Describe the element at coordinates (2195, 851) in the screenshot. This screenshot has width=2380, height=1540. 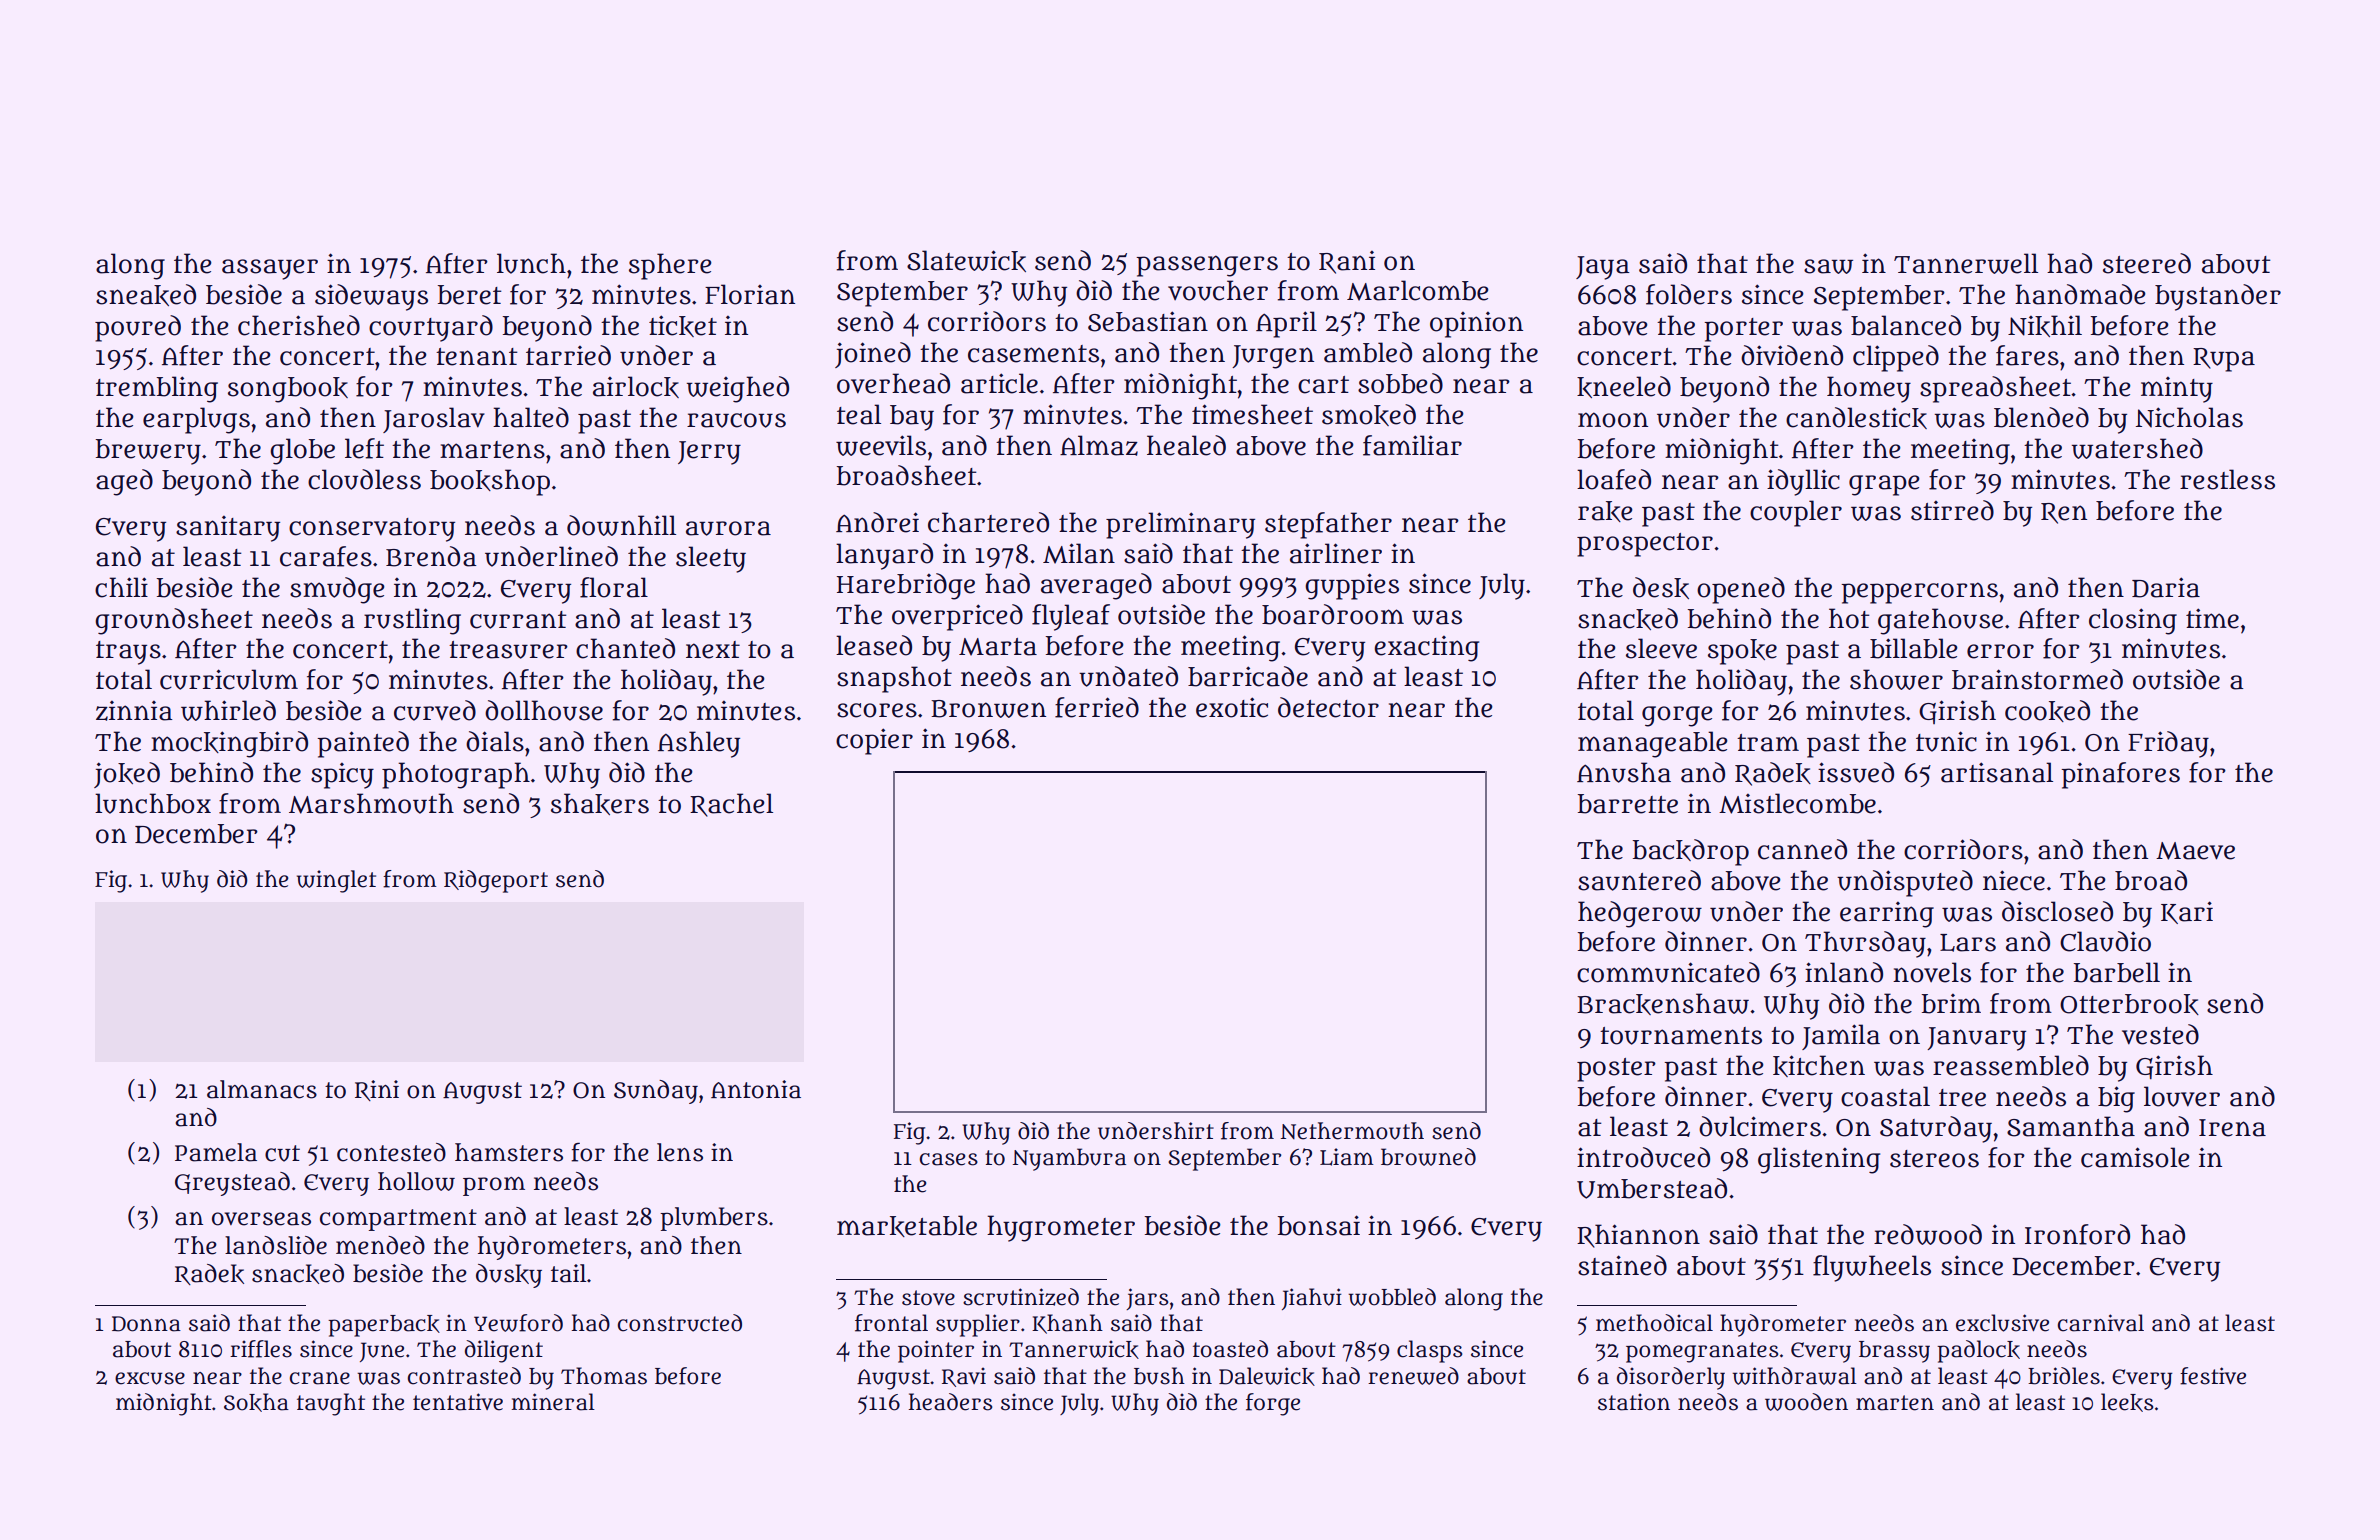
I see `Maeve` at that location.
